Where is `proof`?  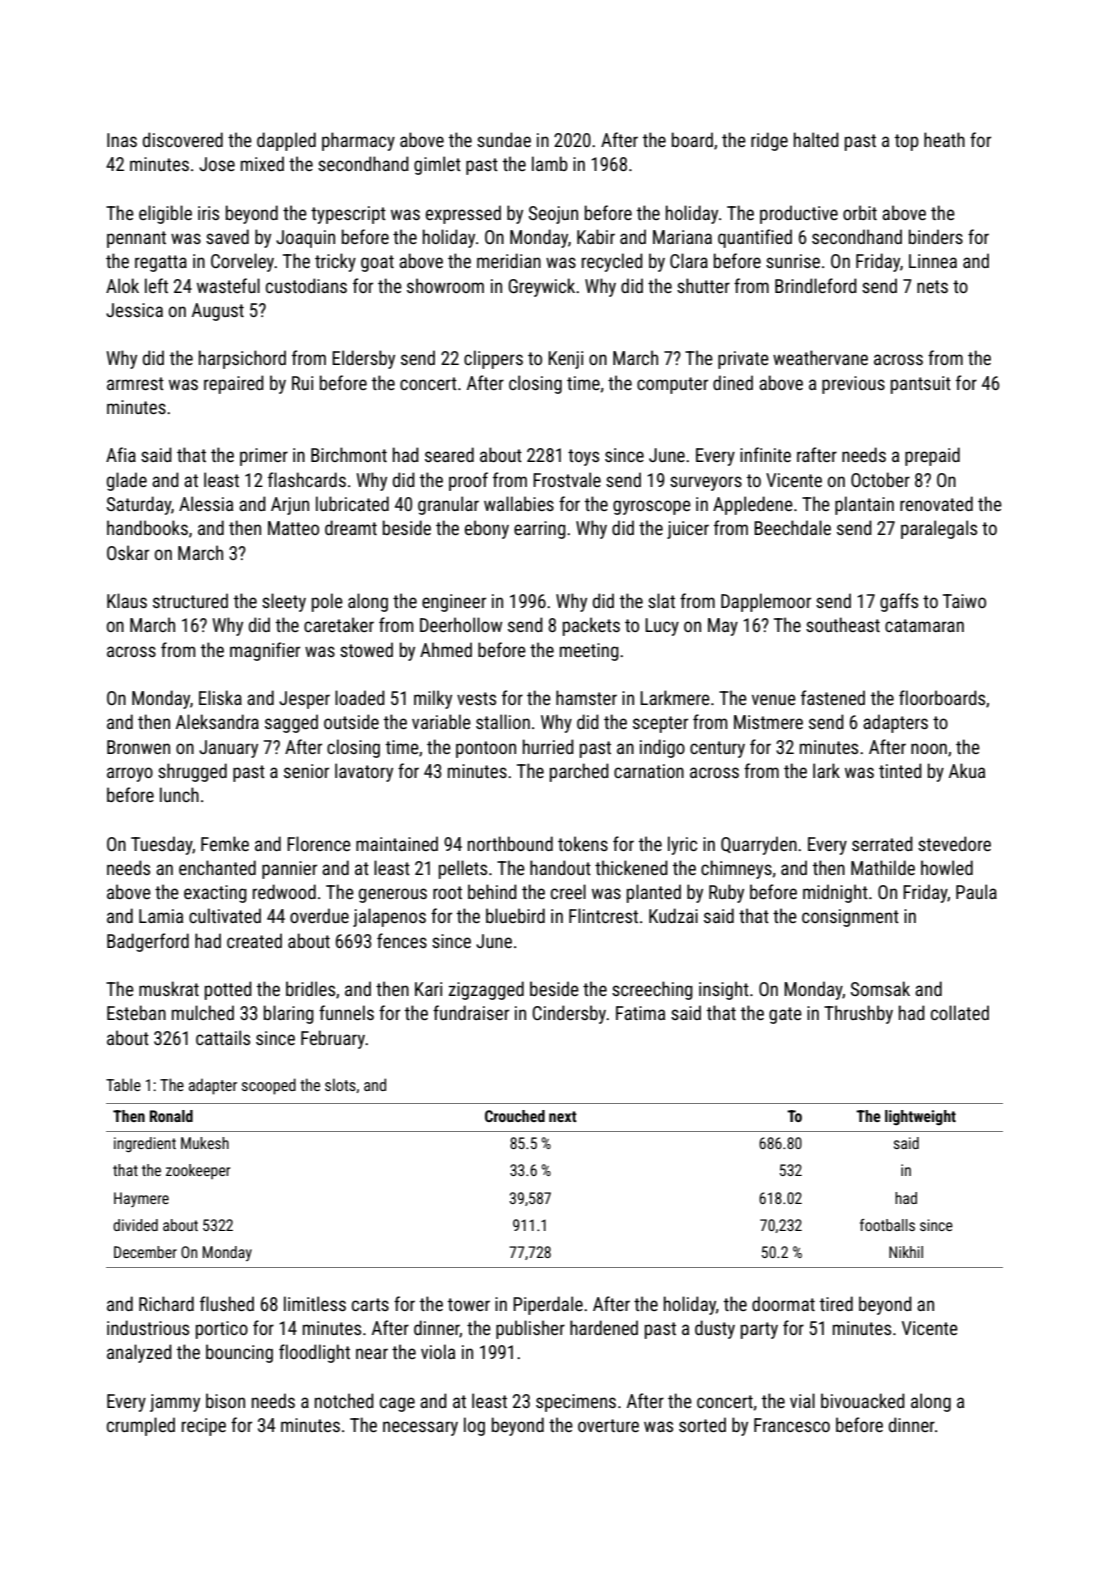
proof is located at coordinates (468, 481).
